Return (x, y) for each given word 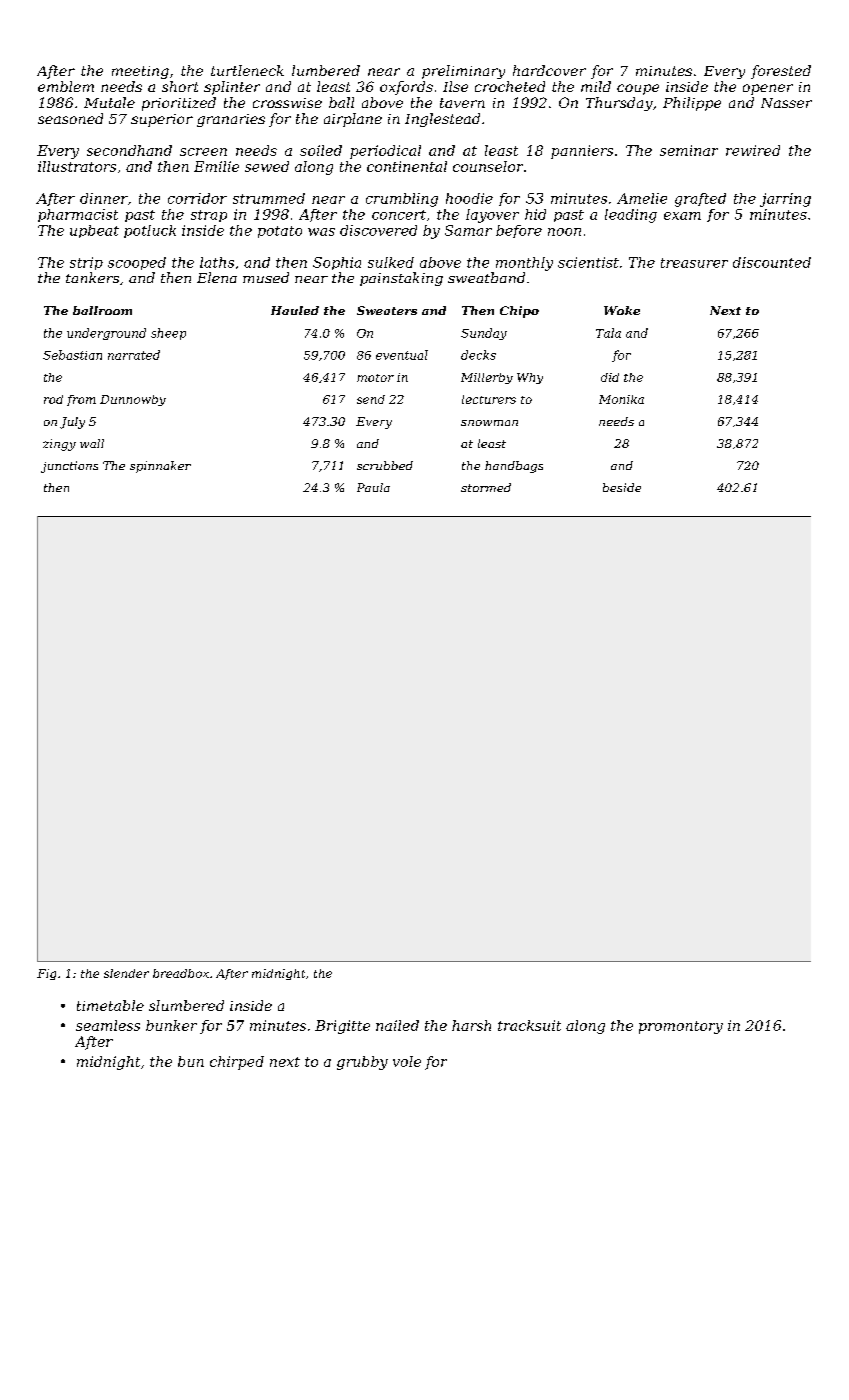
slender (126, 973)
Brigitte (342, 1027)
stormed (486, 487)
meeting (140, 72)
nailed (397, 1025)
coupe (638, 89)
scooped (137, 263)
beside (622, 487)
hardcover (549, 70)
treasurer (694, 263)
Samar (468, 230)
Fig (46, 974)
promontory (681, 1027)
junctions (69, 467)
